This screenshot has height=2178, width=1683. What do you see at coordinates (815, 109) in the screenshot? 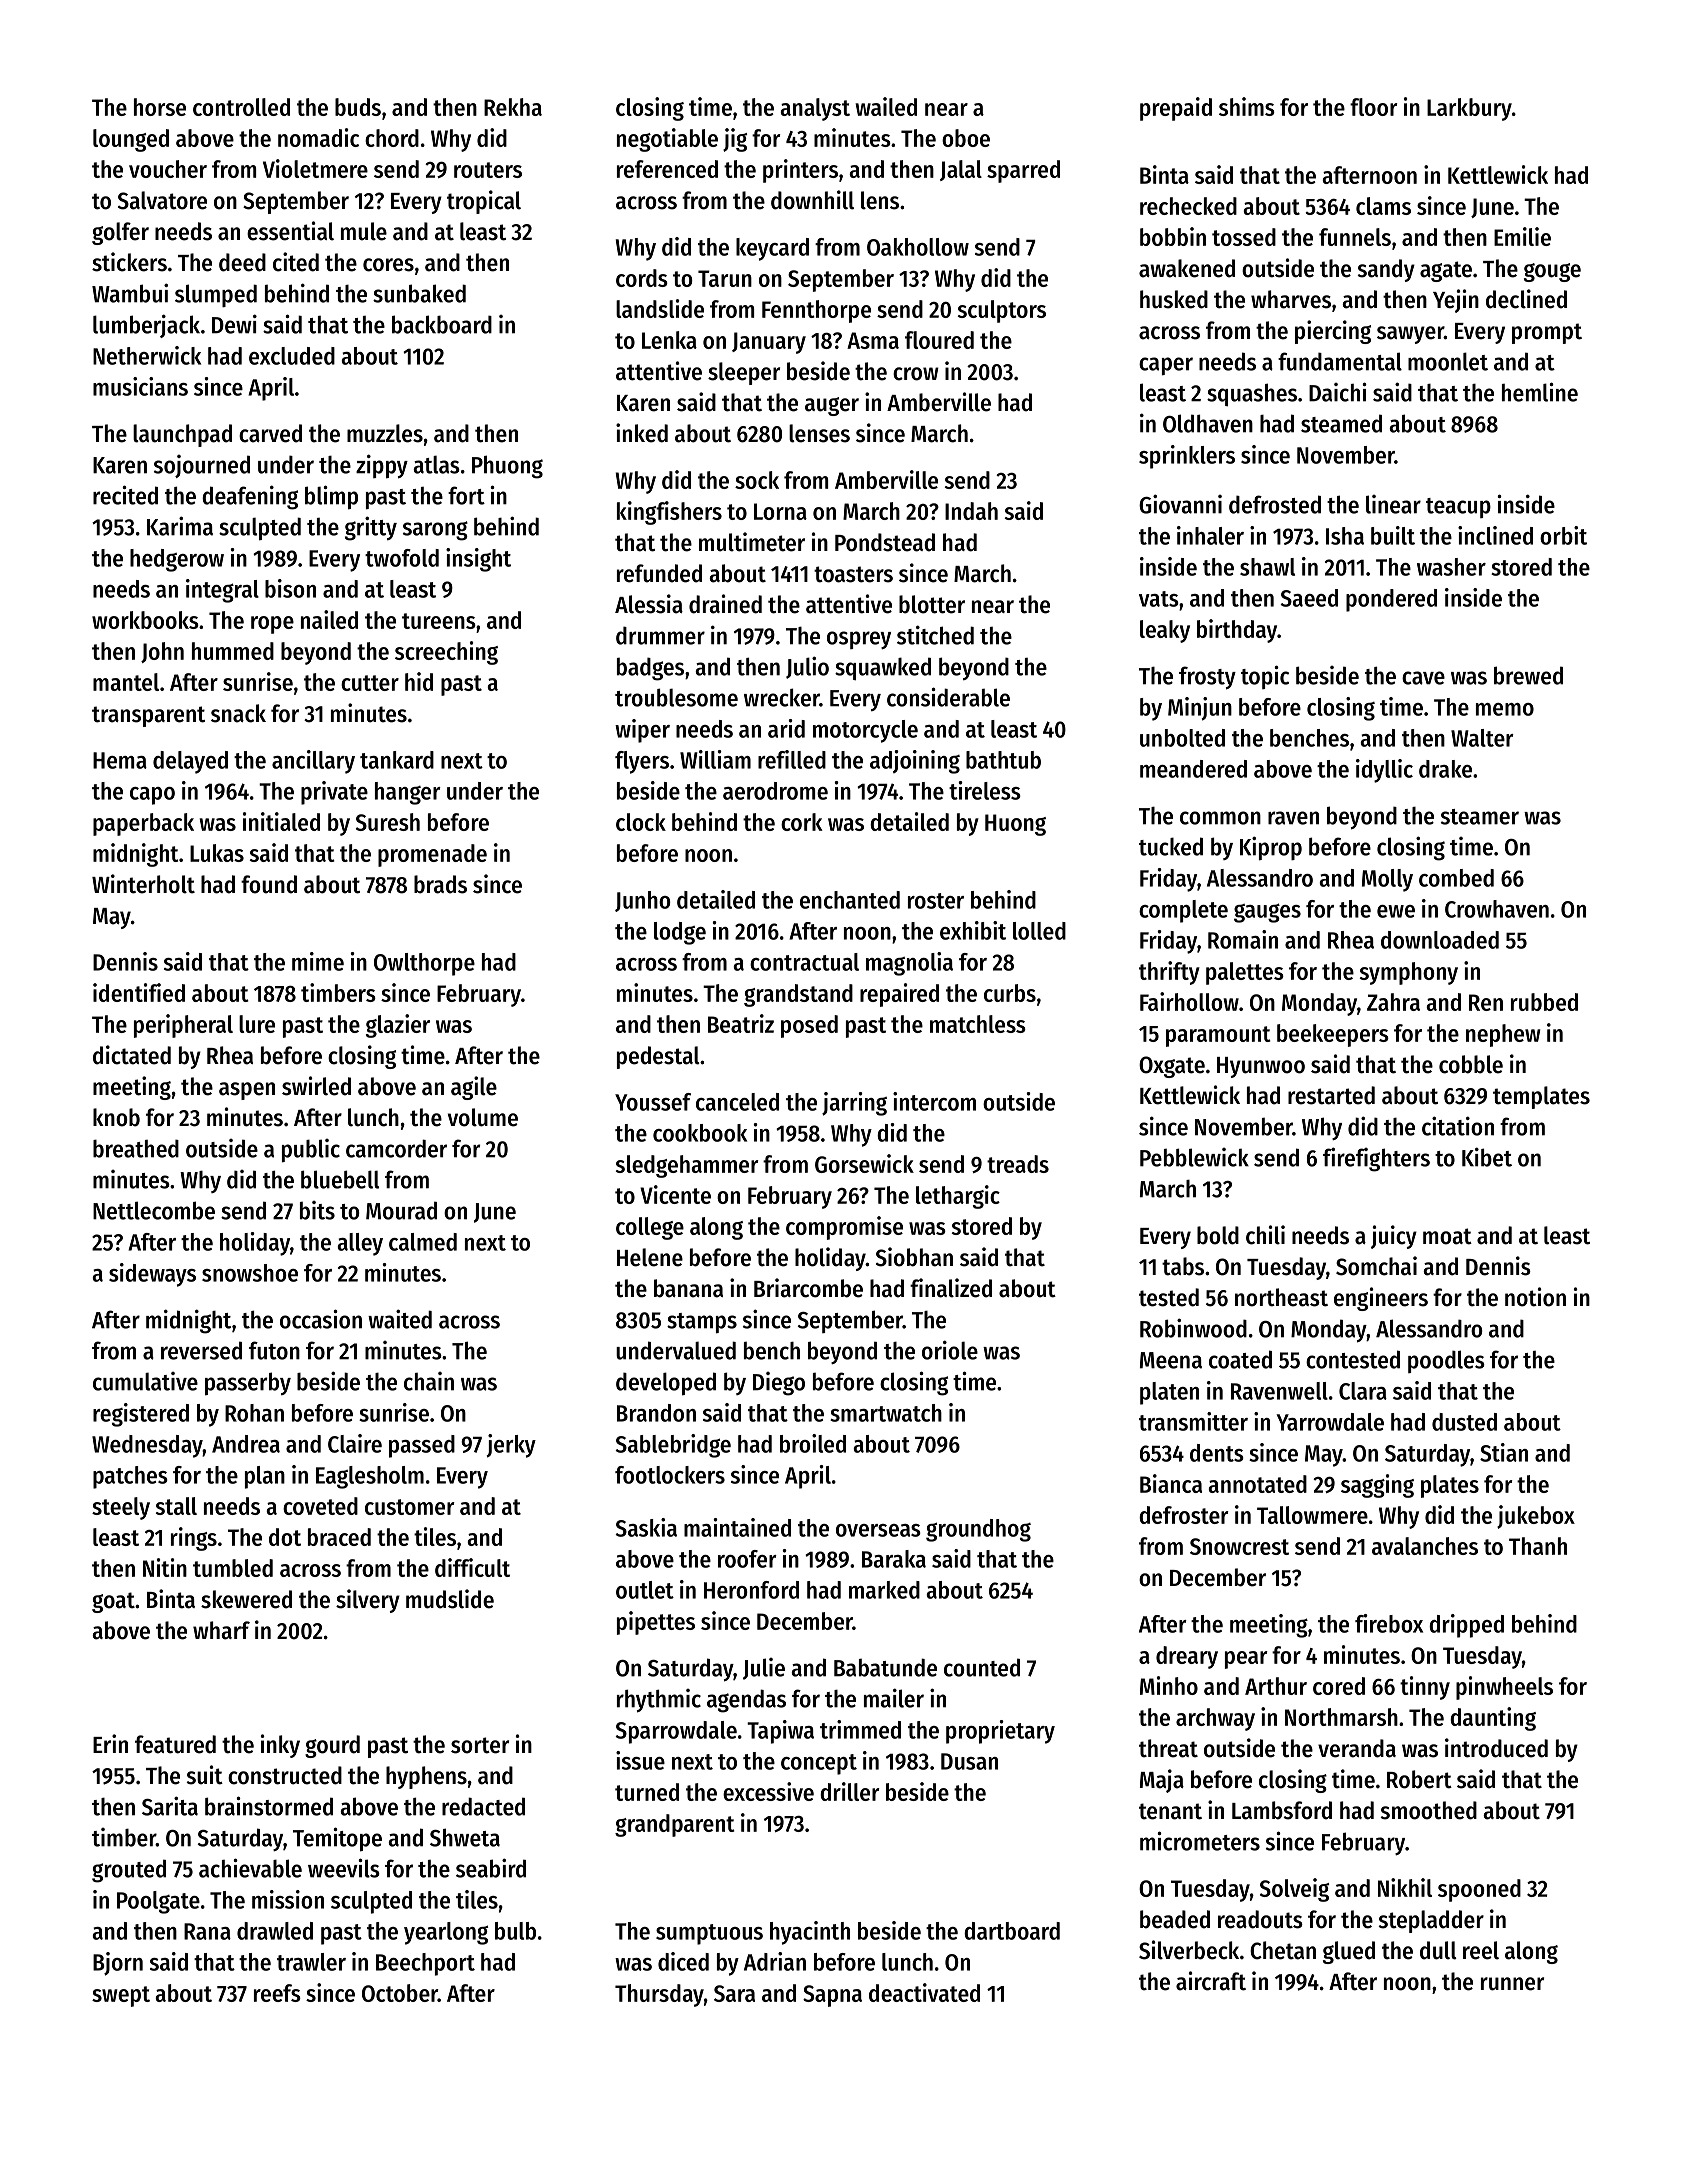
I see `analyst` at bounding box center [815, 109].
